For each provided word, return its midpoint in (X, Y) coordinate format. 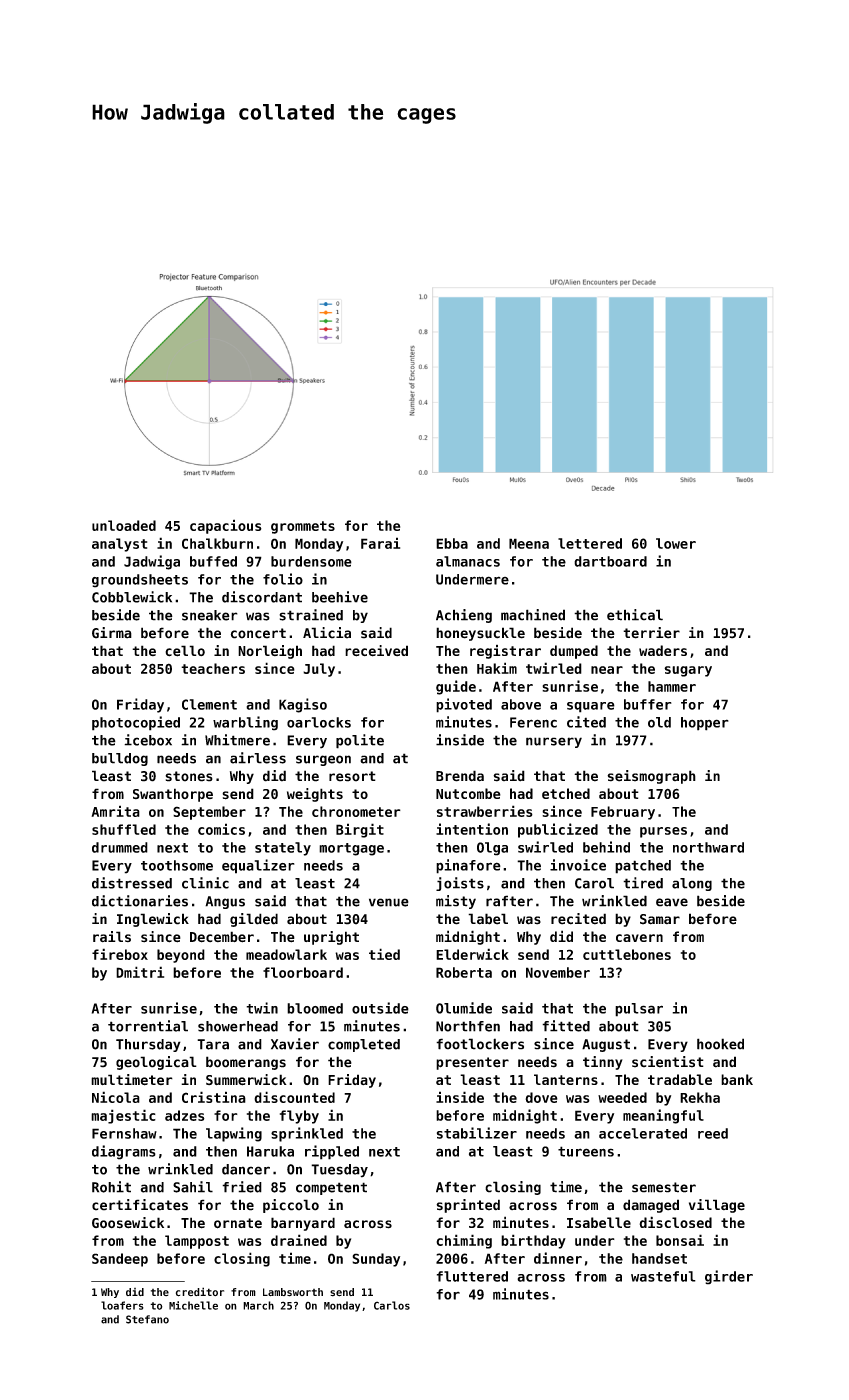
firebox (120, 954)
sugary (688, 671)
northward (708, 847)
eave (672, 902)
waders (663, 650)
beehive (340, 597)
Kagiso (303, 705)
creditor (200, 1292)
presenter (472, 1063)
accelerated (643, 1133)
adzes (185, 1115)
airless (258, 758)
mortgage (351, 849)
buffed (213, 561)
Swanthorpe (173, 795)
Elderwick (472, 954)
